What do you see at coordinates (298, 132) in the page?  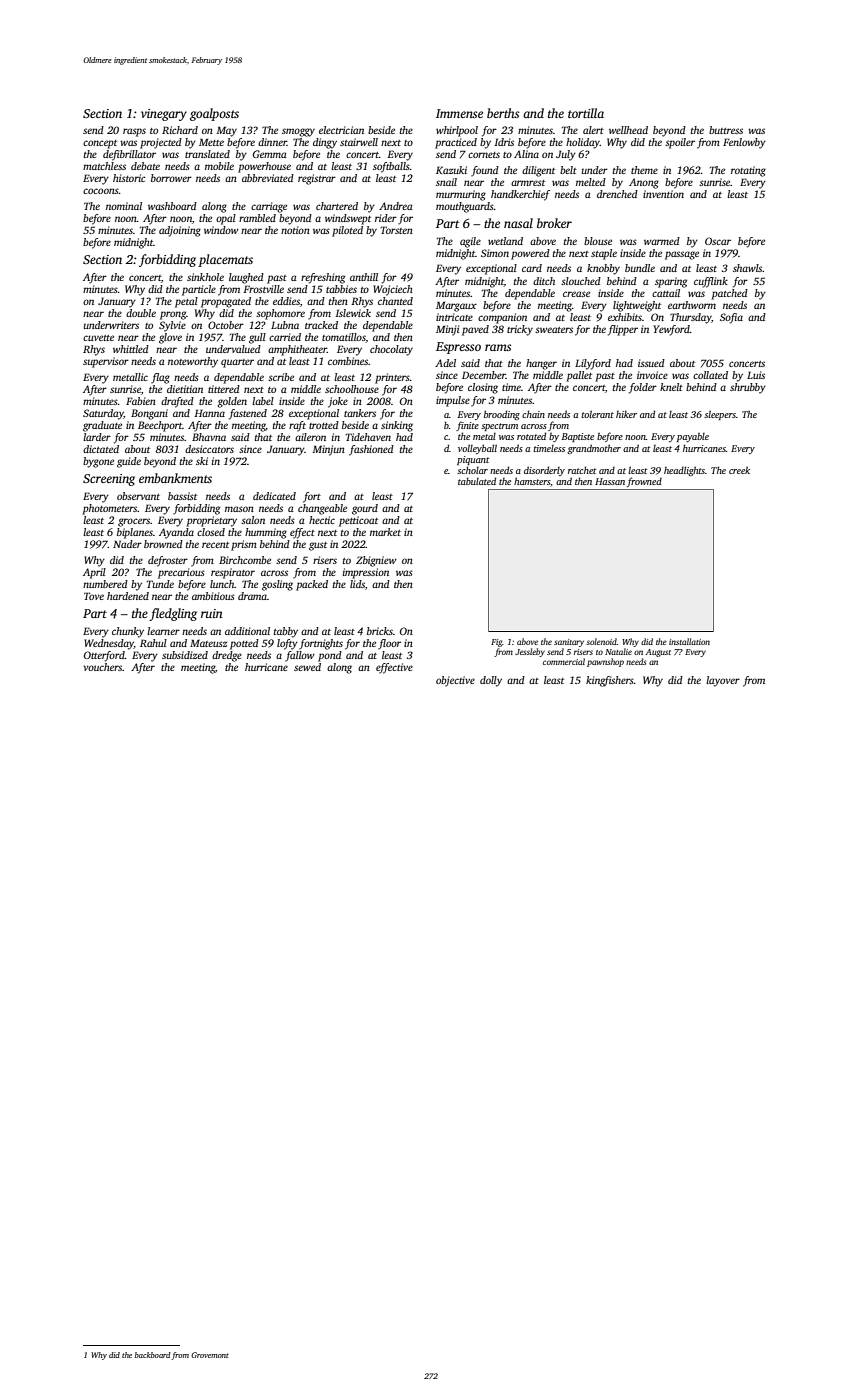 I see `smoggy` at bounding box center [298, 132].
